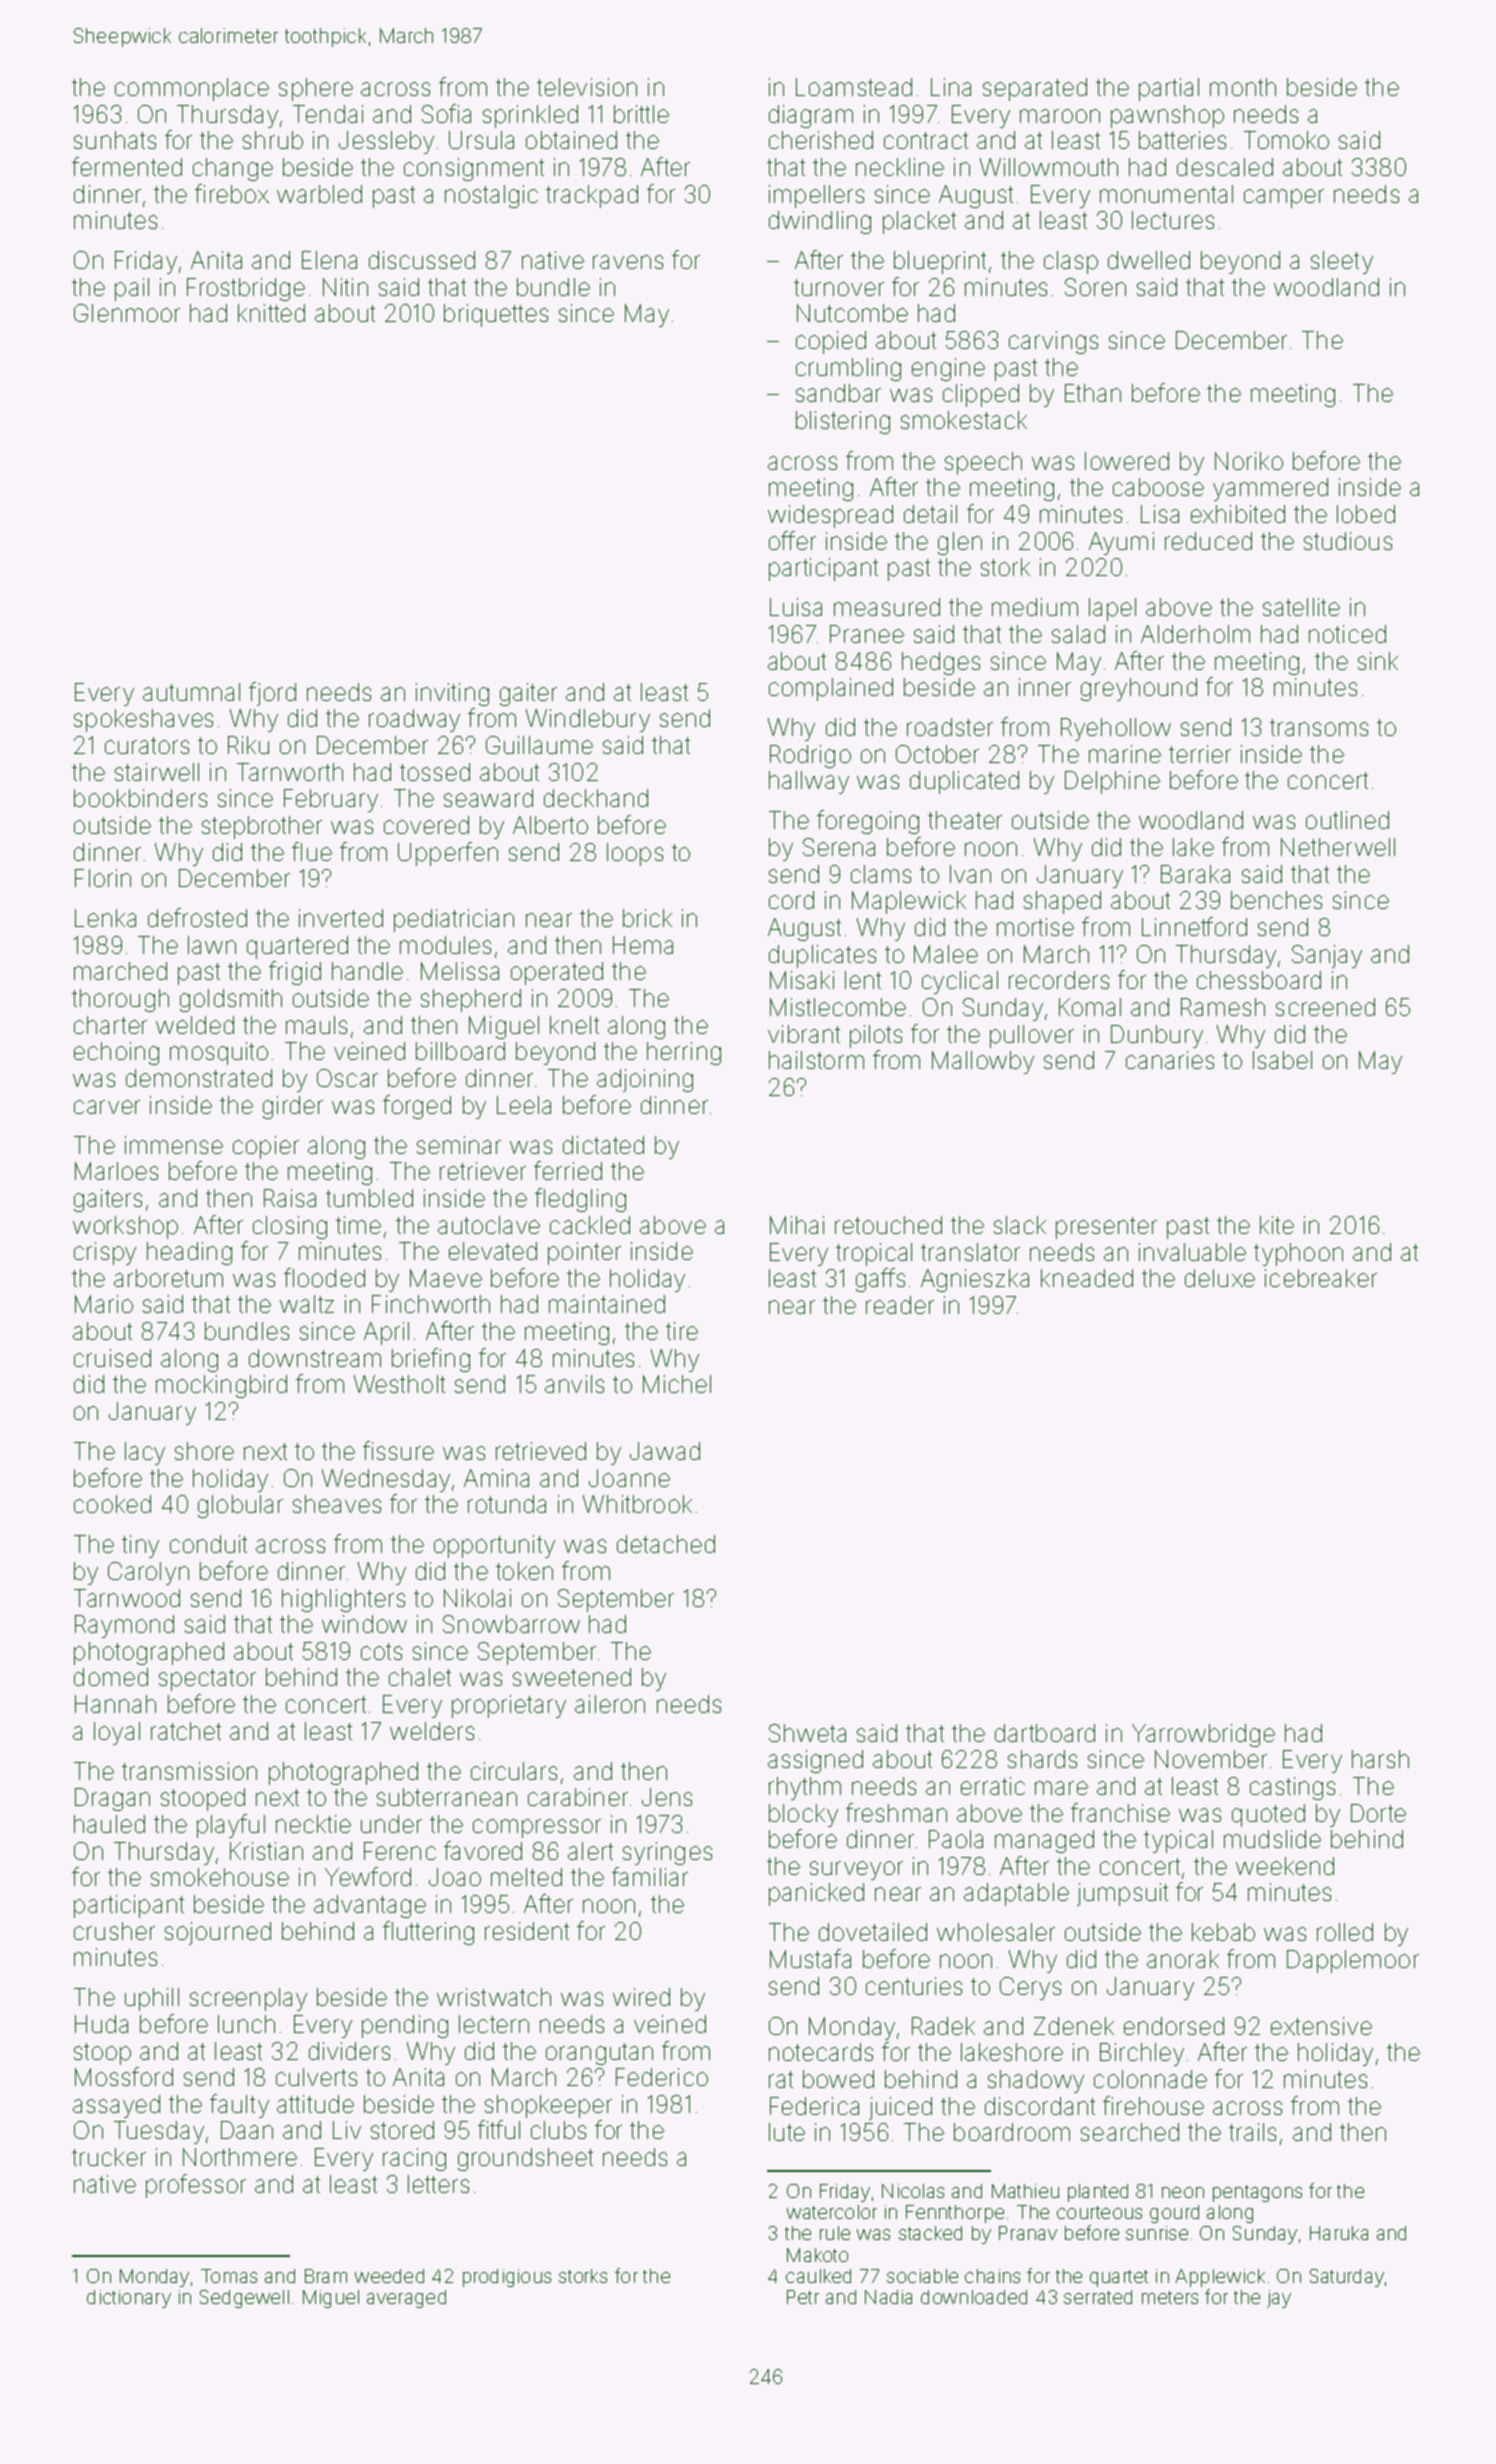 The width and height of the document is (1496, 2464). Describe the element at coordinates (1170, 2297) in the document. I see `meters` at that location.
